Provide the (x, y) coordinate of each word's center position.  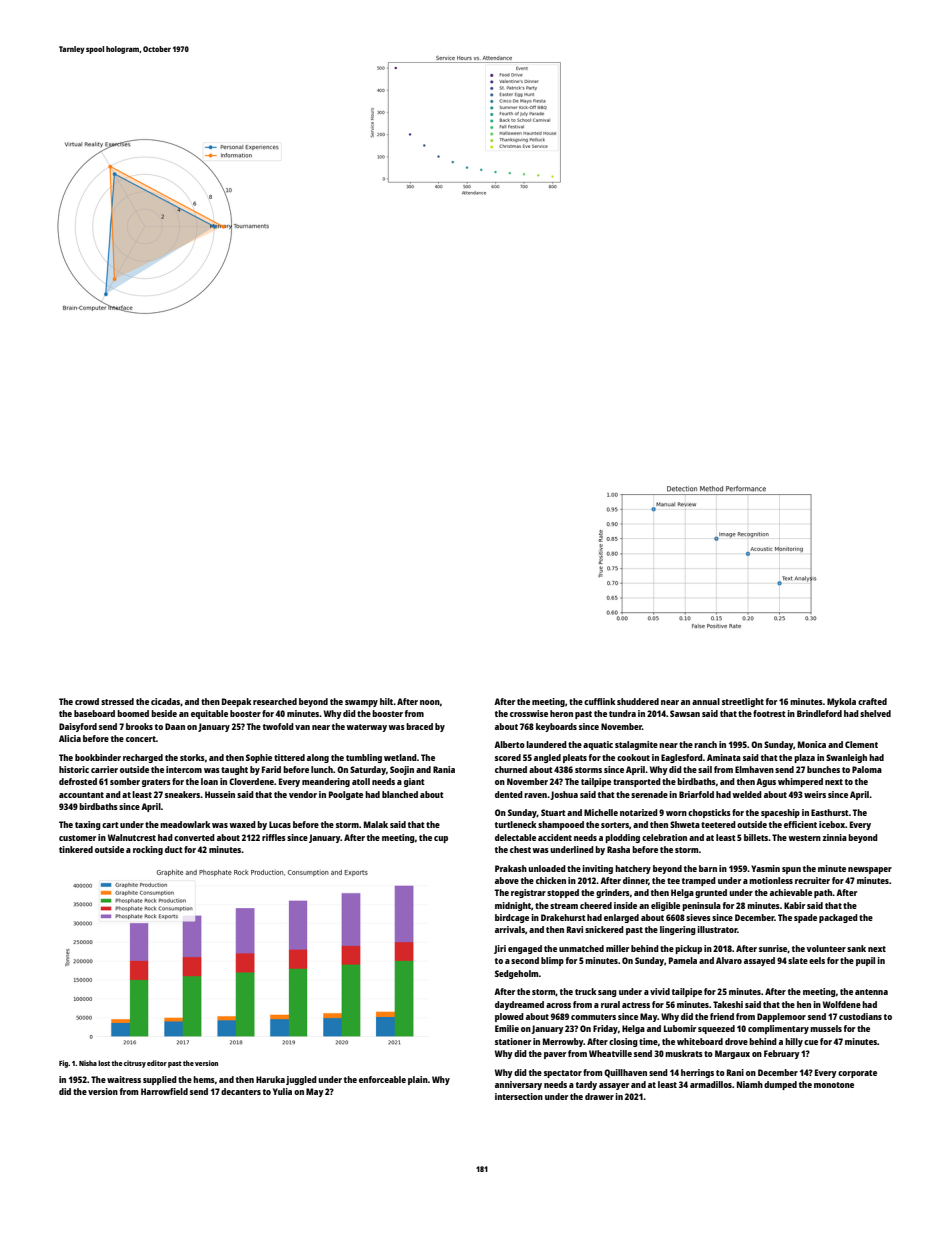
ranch (705, 744)
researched (275, 701)
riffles (274, 837)
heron (561, 713)
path (823, 893)
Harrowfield (164, 1091)
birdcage (512, 918)
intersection (519, 1096)
